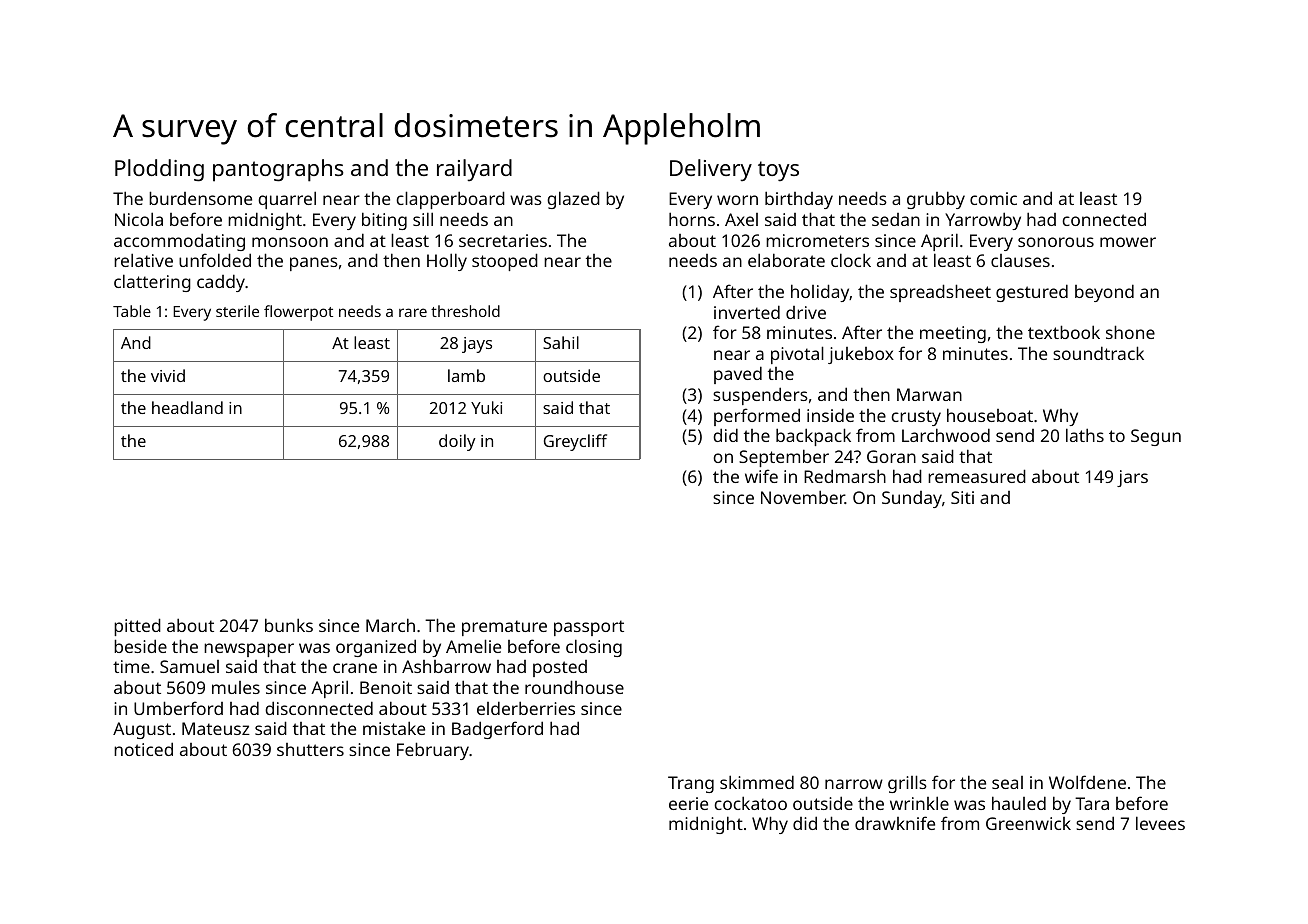 The height and width of the document is (924, 1308). Describe the element at coordinates (594, 648) in the document. I see `closing` at that location.
